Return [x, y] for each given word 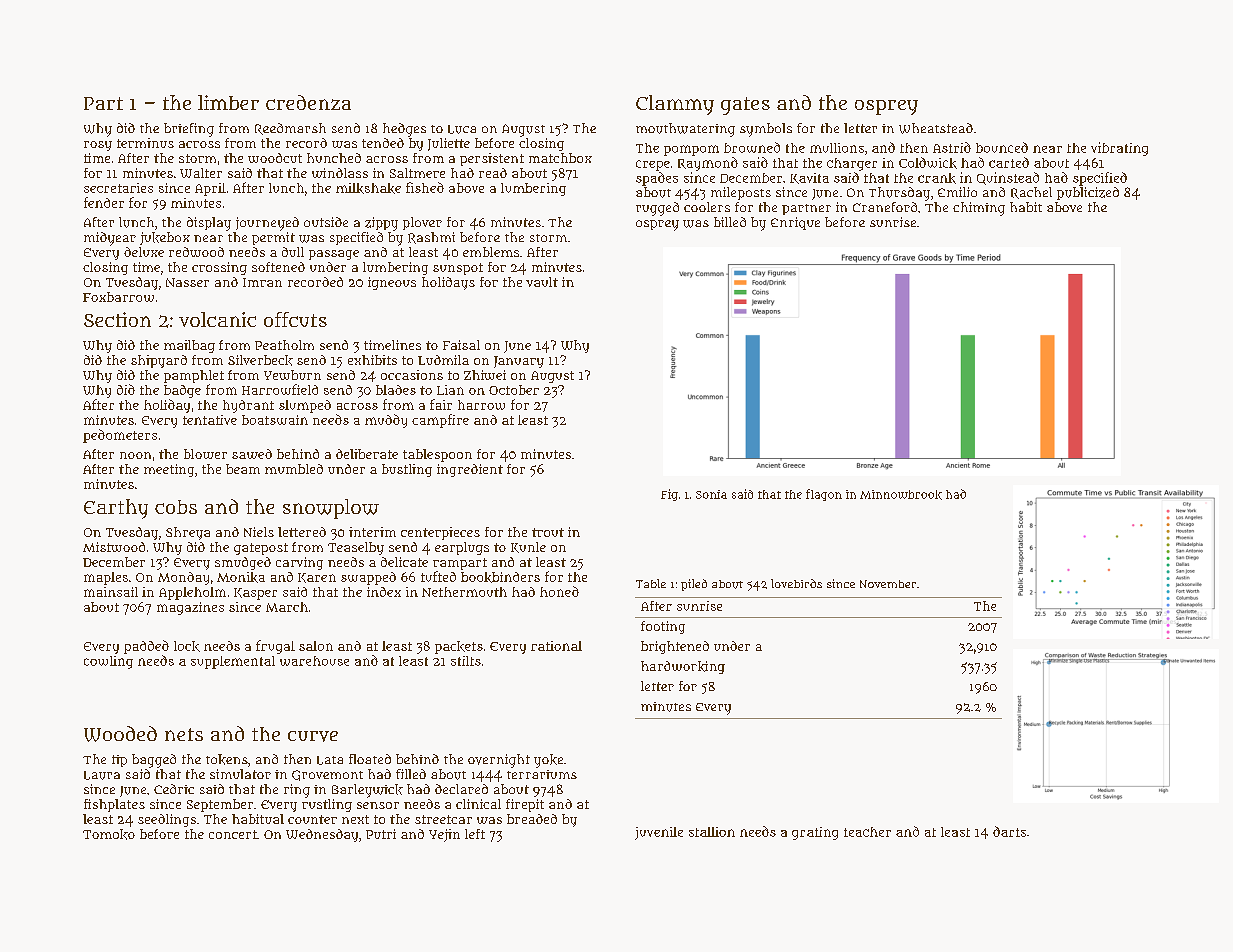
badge [182, 391]
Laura [102, 775]
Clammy [675, 105]
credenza [308, 102]
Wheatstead [936, 128]
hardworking [683, 667]
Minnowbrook [901, 495]
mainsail [111, 592]
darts [1009, 831]
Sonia [711, 494]
